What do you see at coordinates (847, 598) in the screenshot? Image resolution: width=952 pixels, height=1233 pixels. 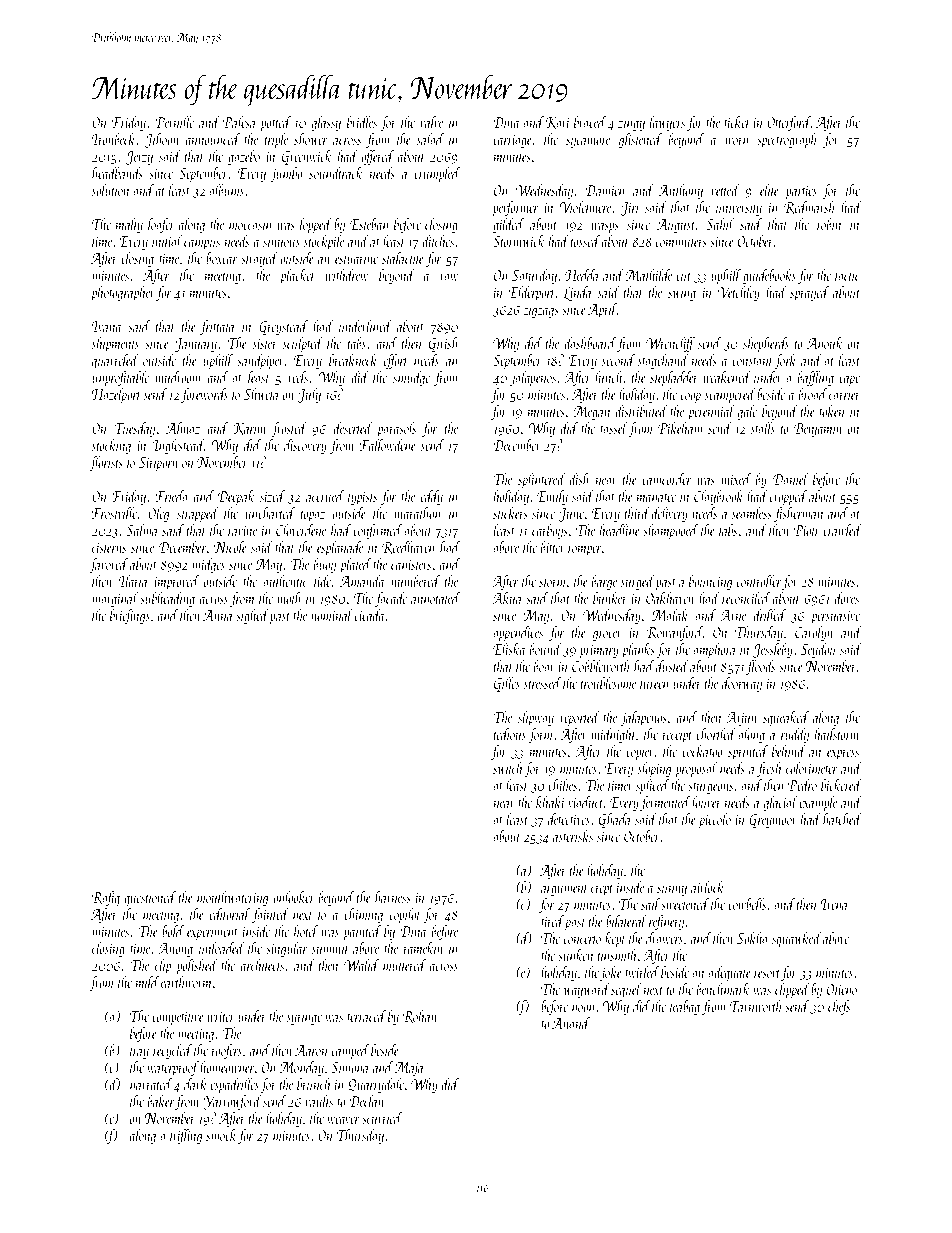 I see `doves` at bounding box center [847, 598].
